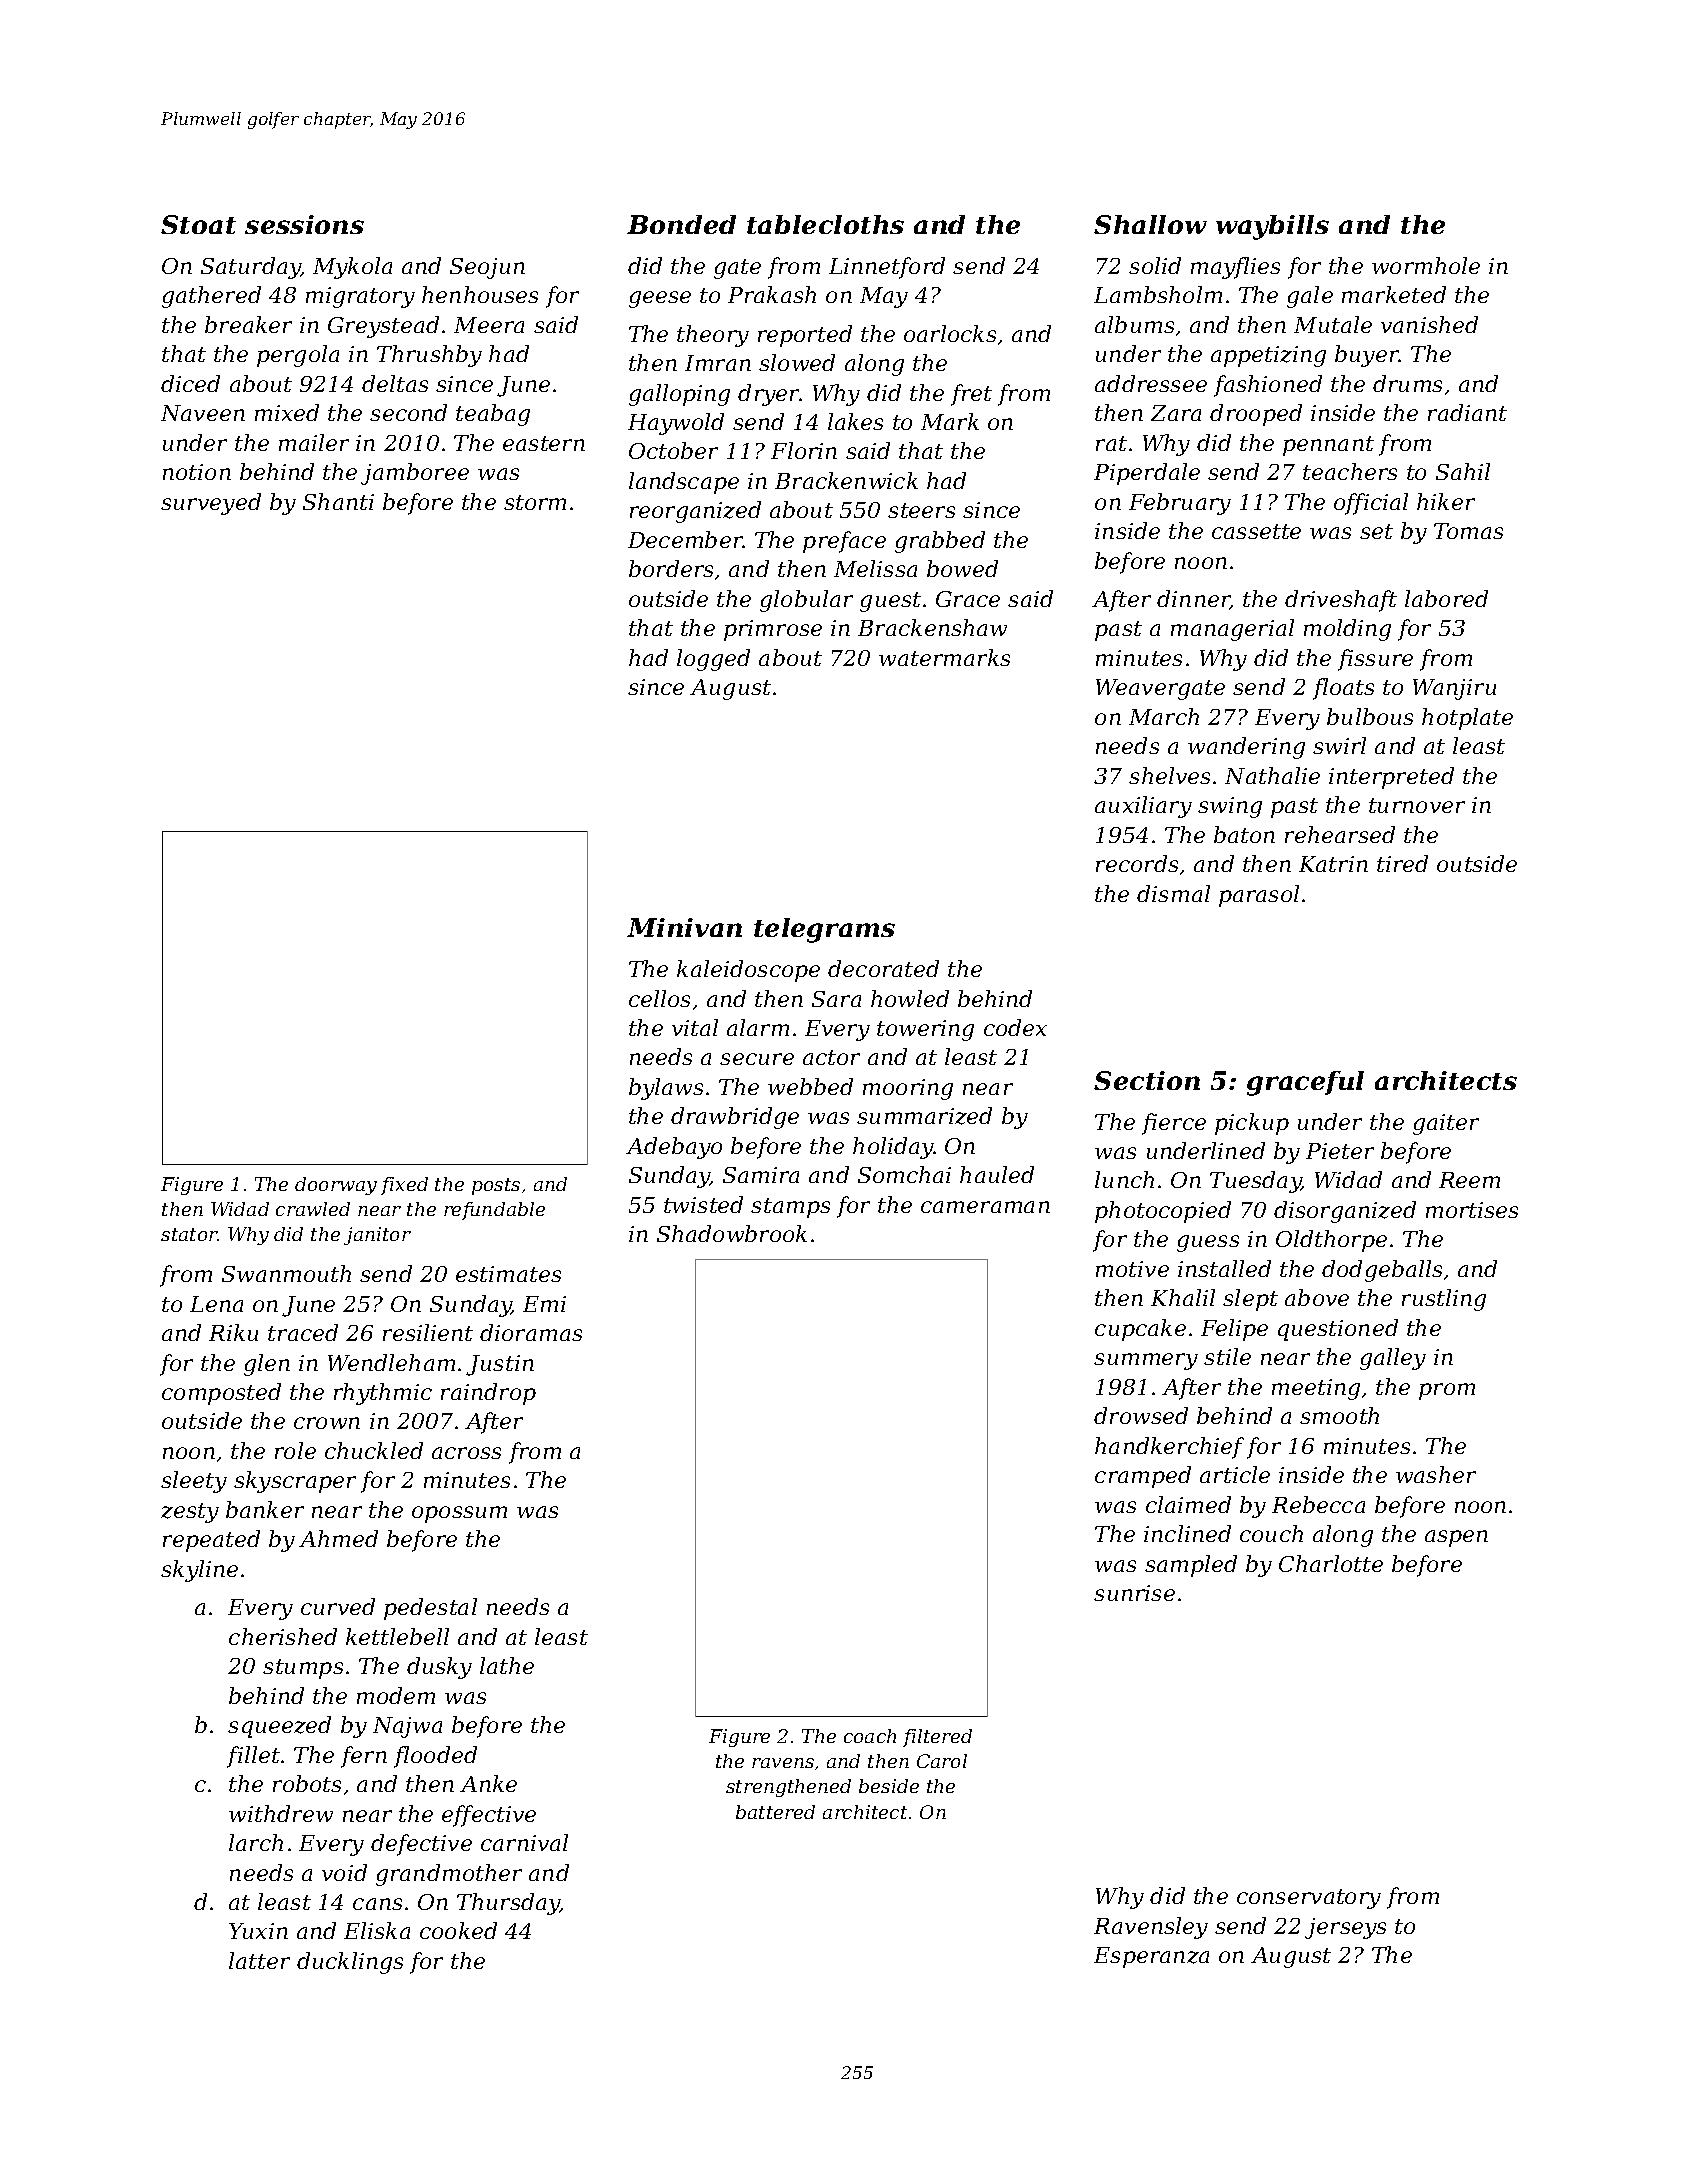 The width and height of the screenshot is (1683, 2178). Describe the element at coordinates (1468, 531) in the screenshot. I see `Tomas` at that location.
